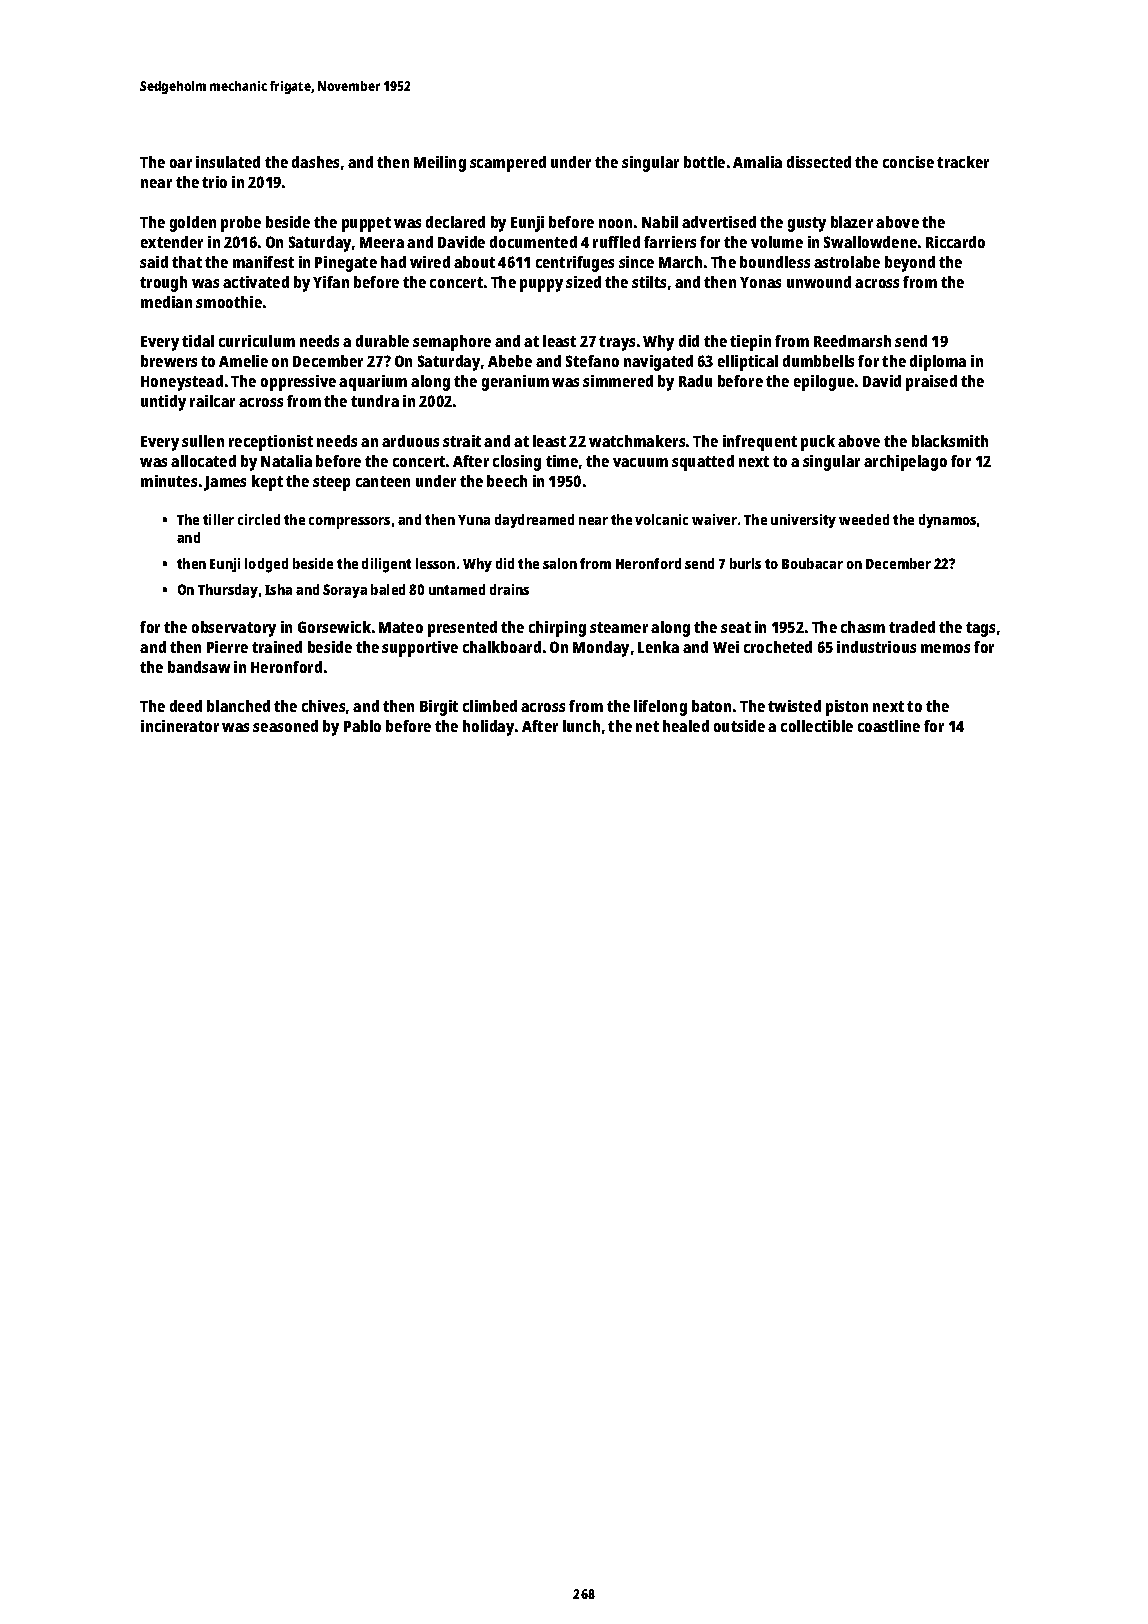  Describe the element at coordinates (488, 728) in the document. I see `holiday` at that location.
